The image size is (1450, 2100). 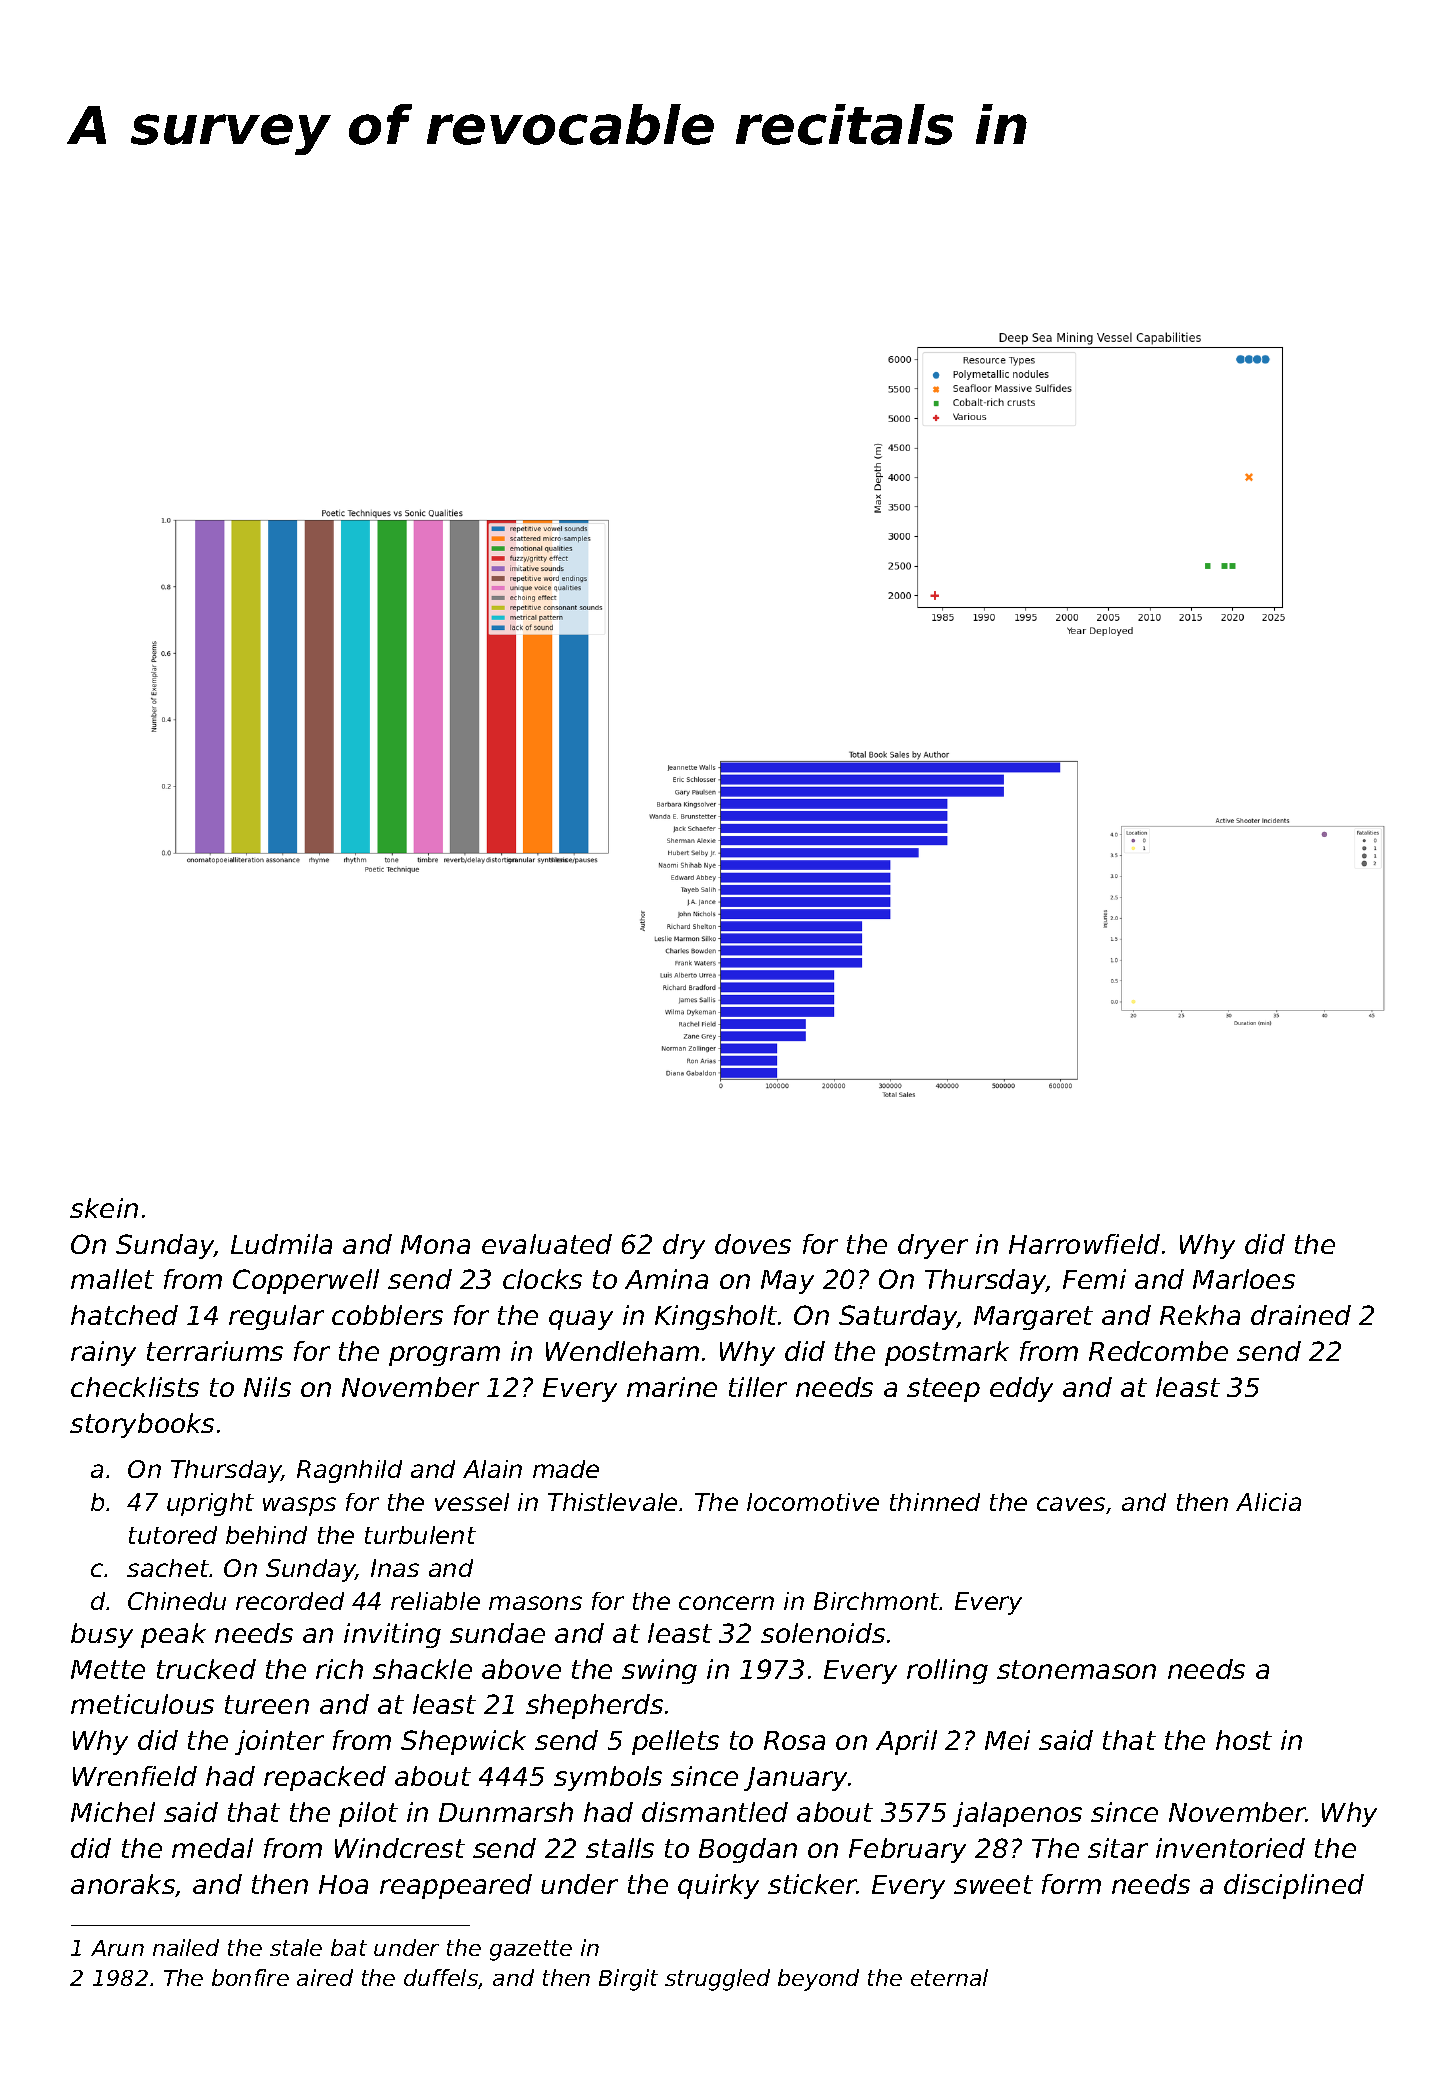 I want to click on jointer, so click(x=279, y=1742).
